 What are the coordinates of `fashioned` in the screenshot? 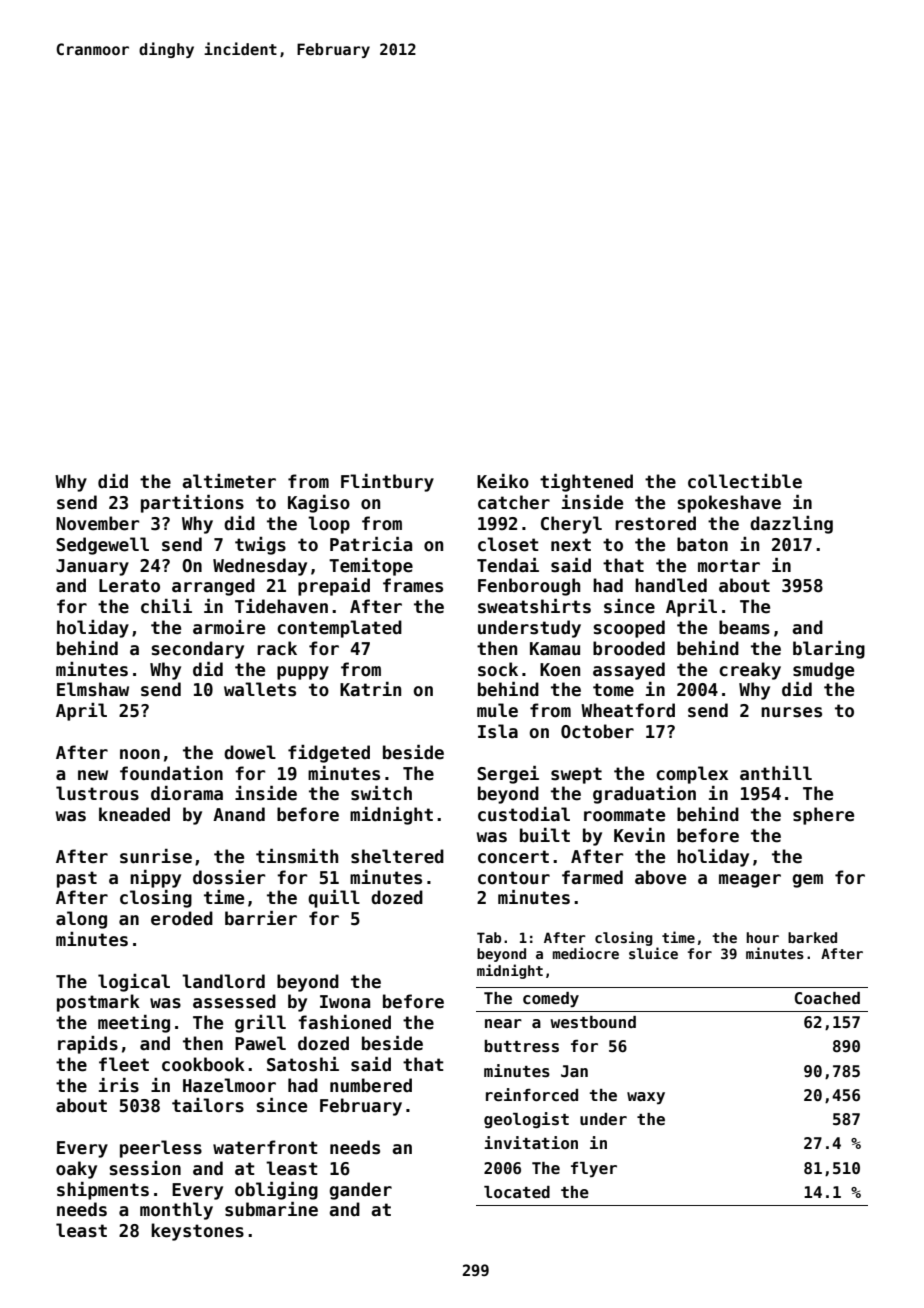 It's located at (344, 1022).
